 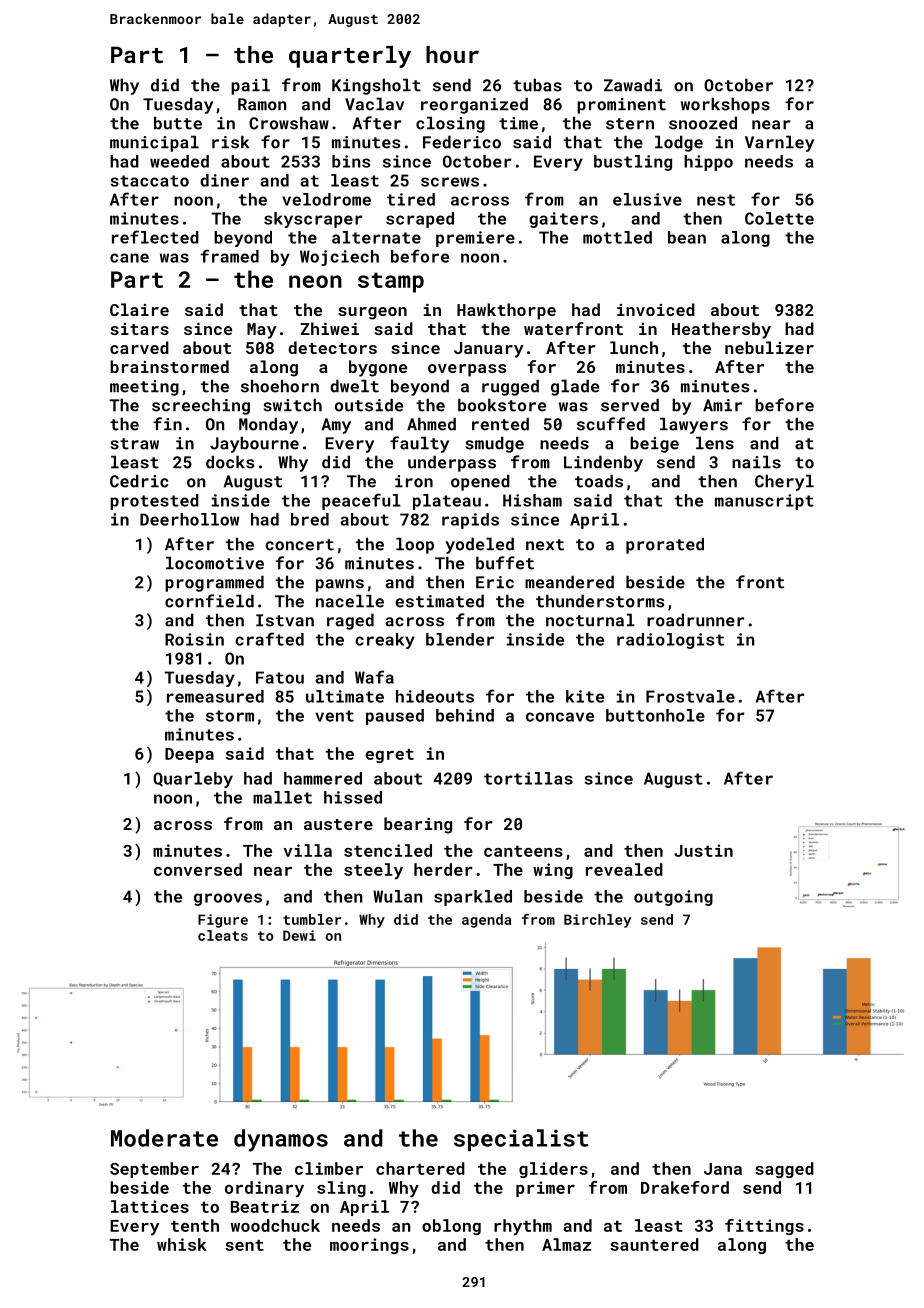 I want to click on Frostvale, so click(x=690, y=696).
